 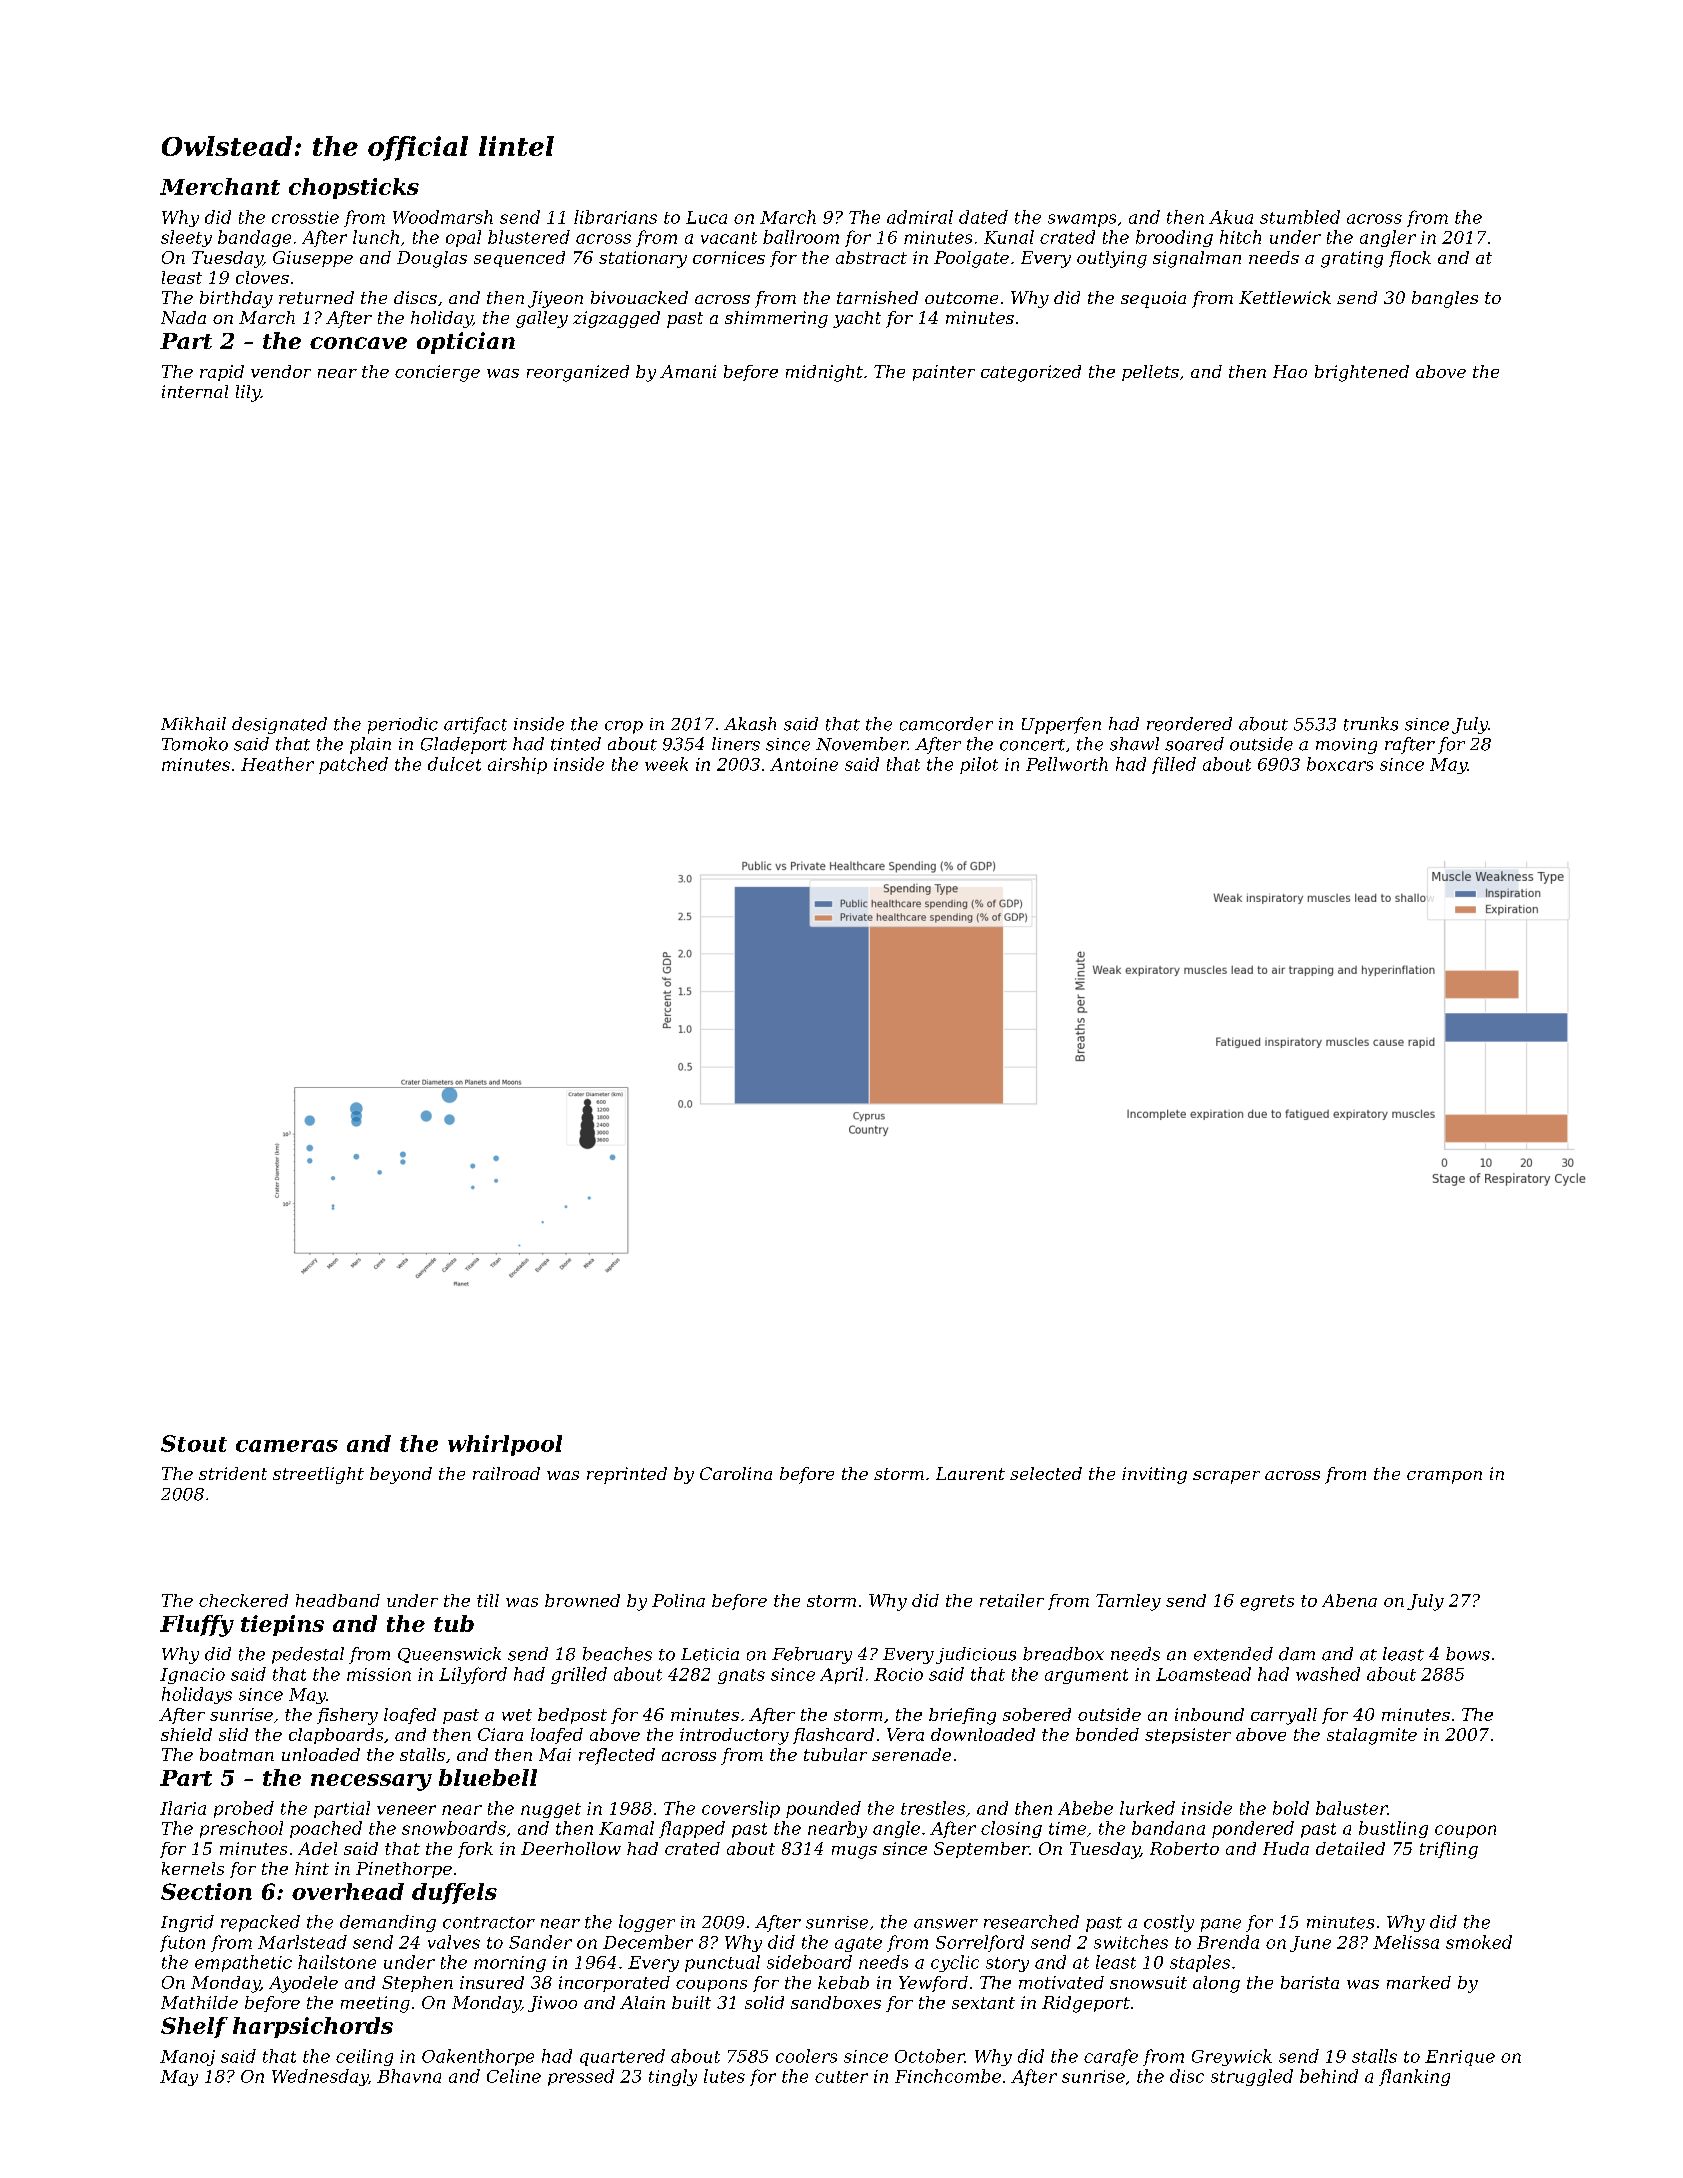 I want to click on crampon, so click(x=1444, y=1477).
